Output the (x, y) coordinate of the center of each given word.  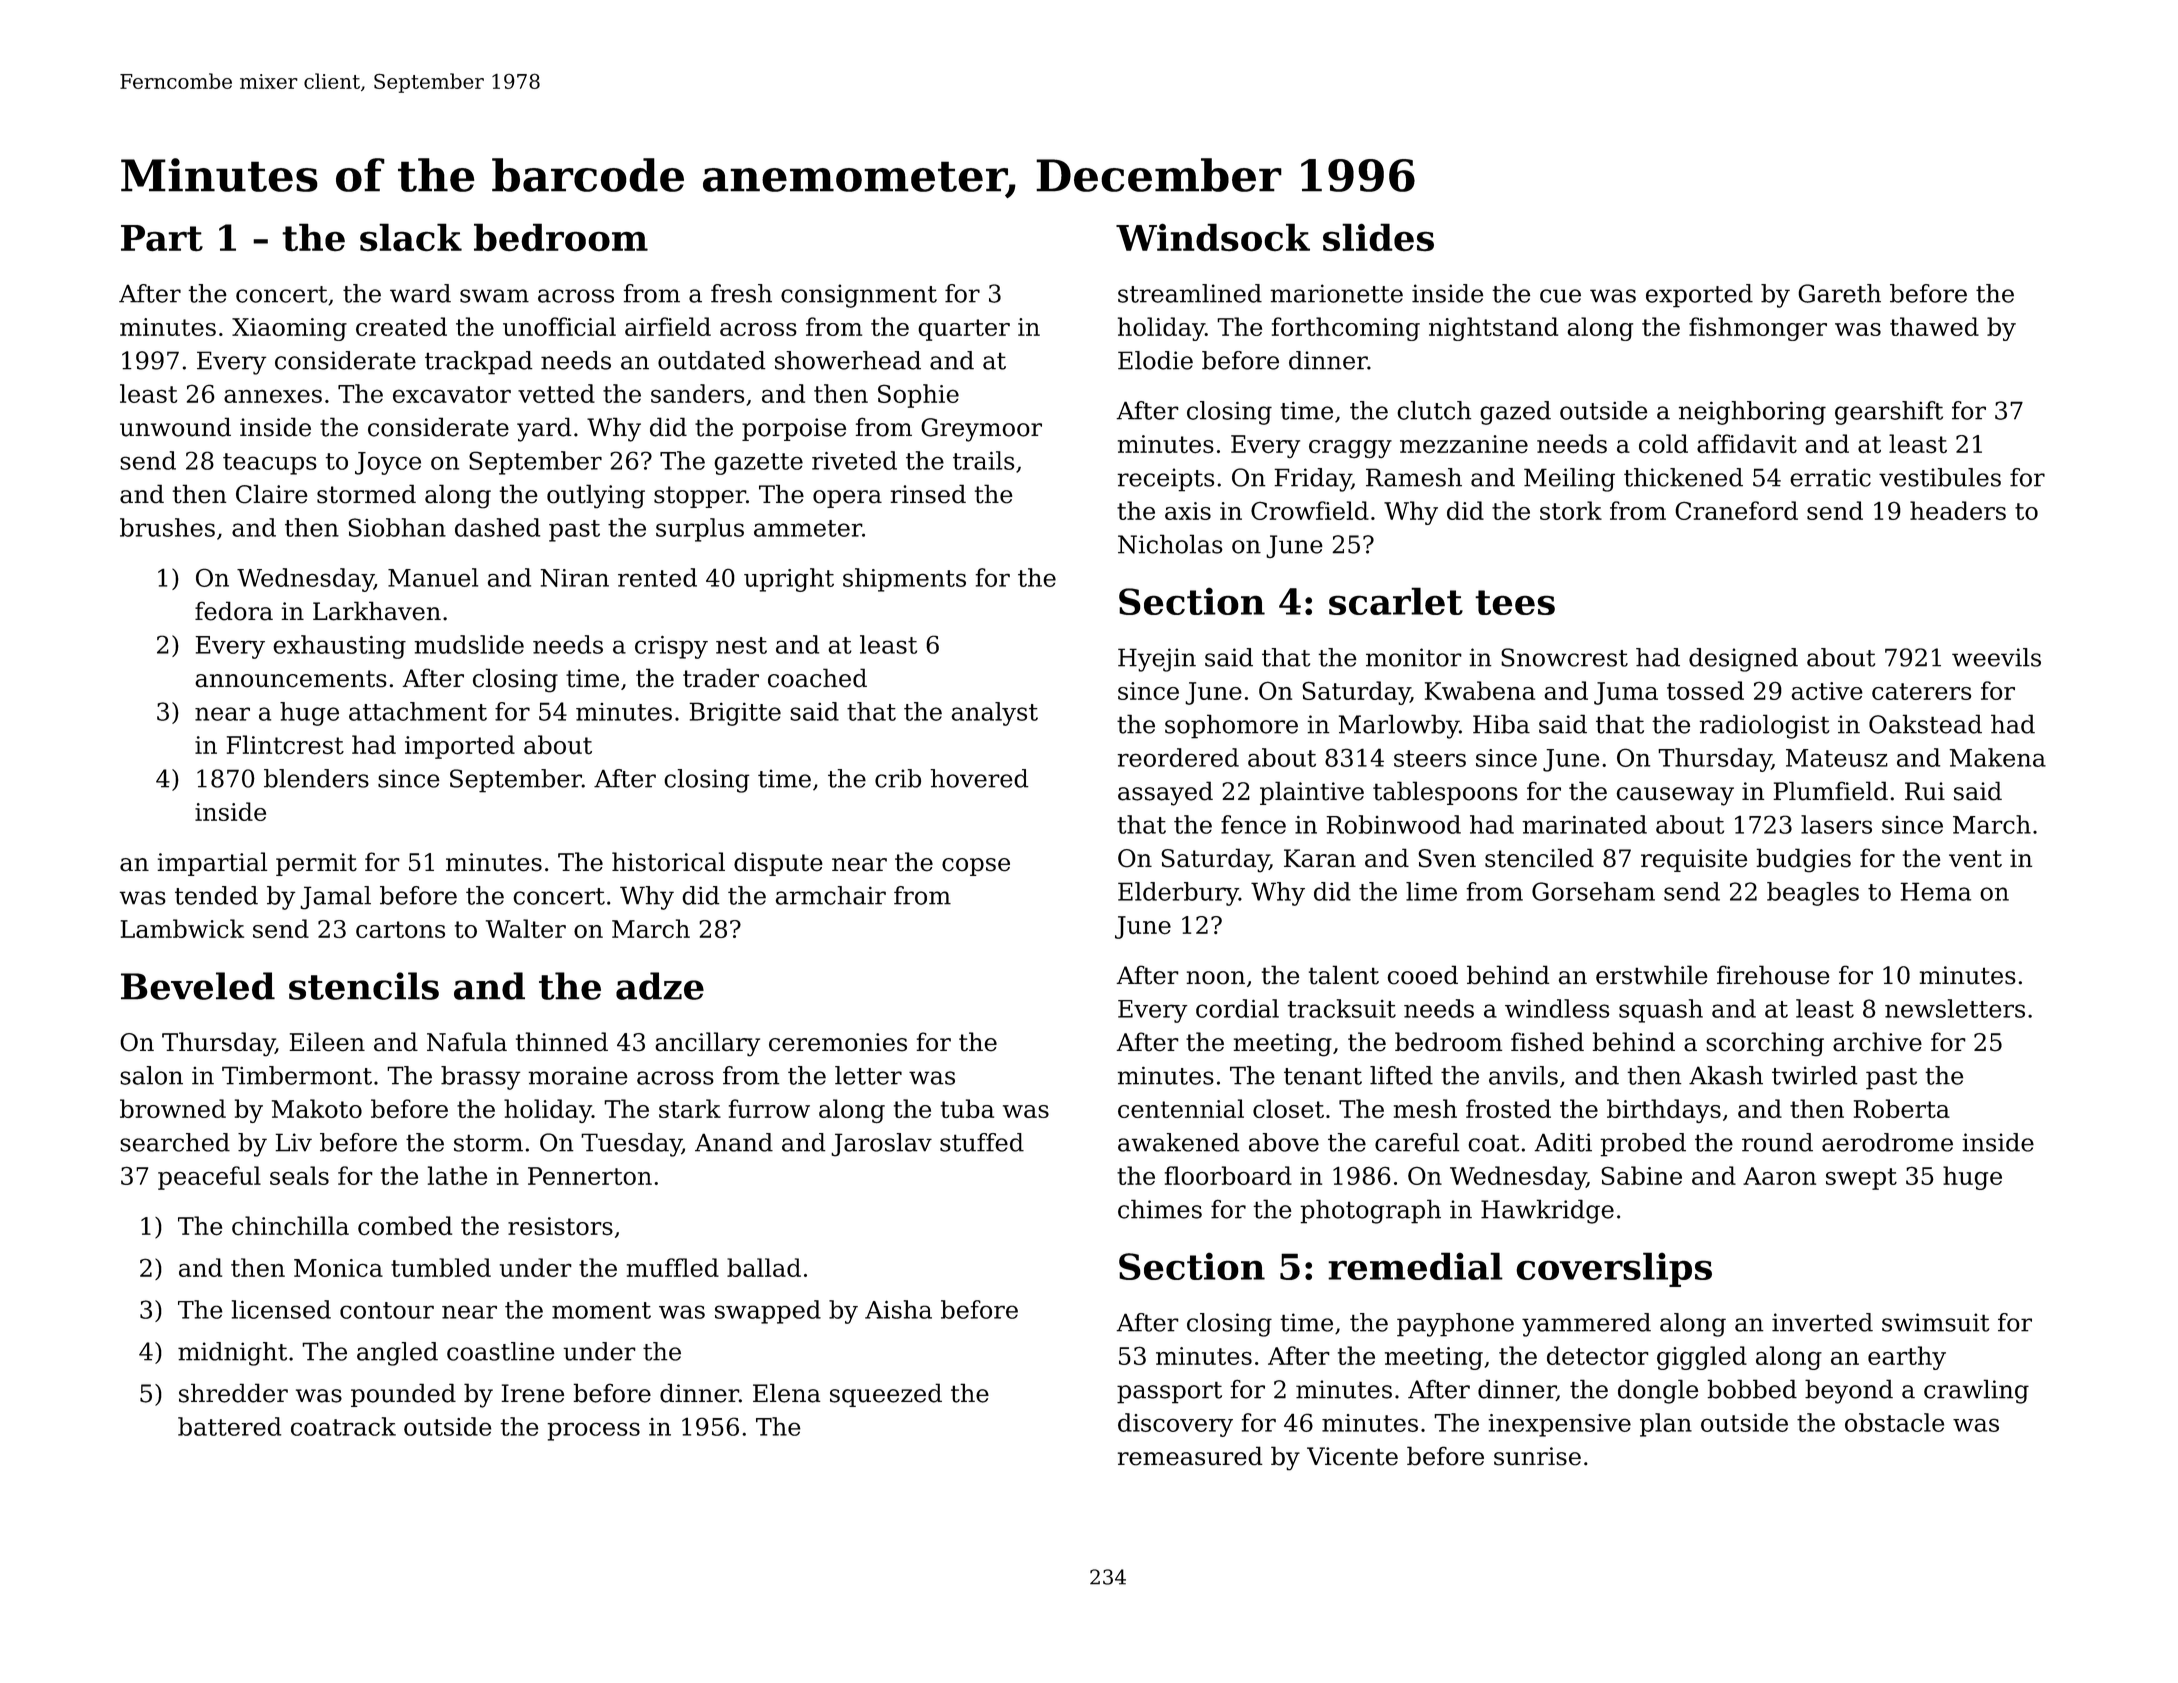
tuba (967, 1108)
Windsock (1213, 237)
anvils (1523, 1075)
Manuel (433, 577)
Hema (1936, 891)
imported (460, 747)
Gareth (1839, 293)
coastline (501, 1351)
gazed (1515, 413)
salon (151, 1075)
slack (411, 237)
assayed (1165, 793)
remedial (1415, 1266)
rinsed (928, 494)
